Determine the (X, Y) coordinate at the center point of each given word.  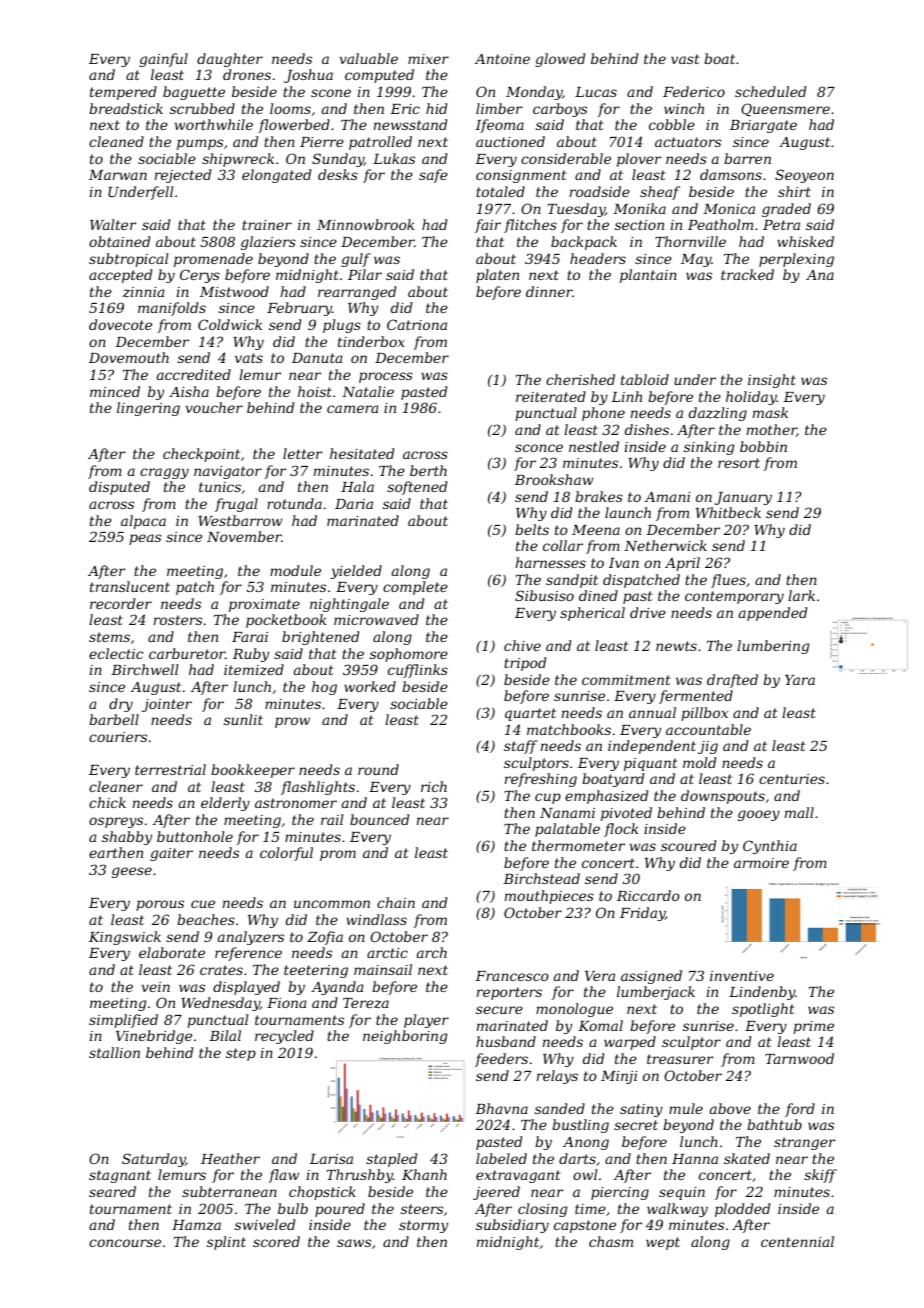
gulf (356, 260)
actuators (688, 142)
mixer (428, 59)
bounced (379, 819)
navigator (228, 472)
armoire (761, 863)
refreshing (541, 780)
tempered (123, 93)
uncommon (332, 904)
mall (799, 812)
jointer (167, 705)
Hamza (196, 1225)
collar (563, 545)
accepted (120, 276)
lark (801, 595)
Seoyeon (804, 176)
